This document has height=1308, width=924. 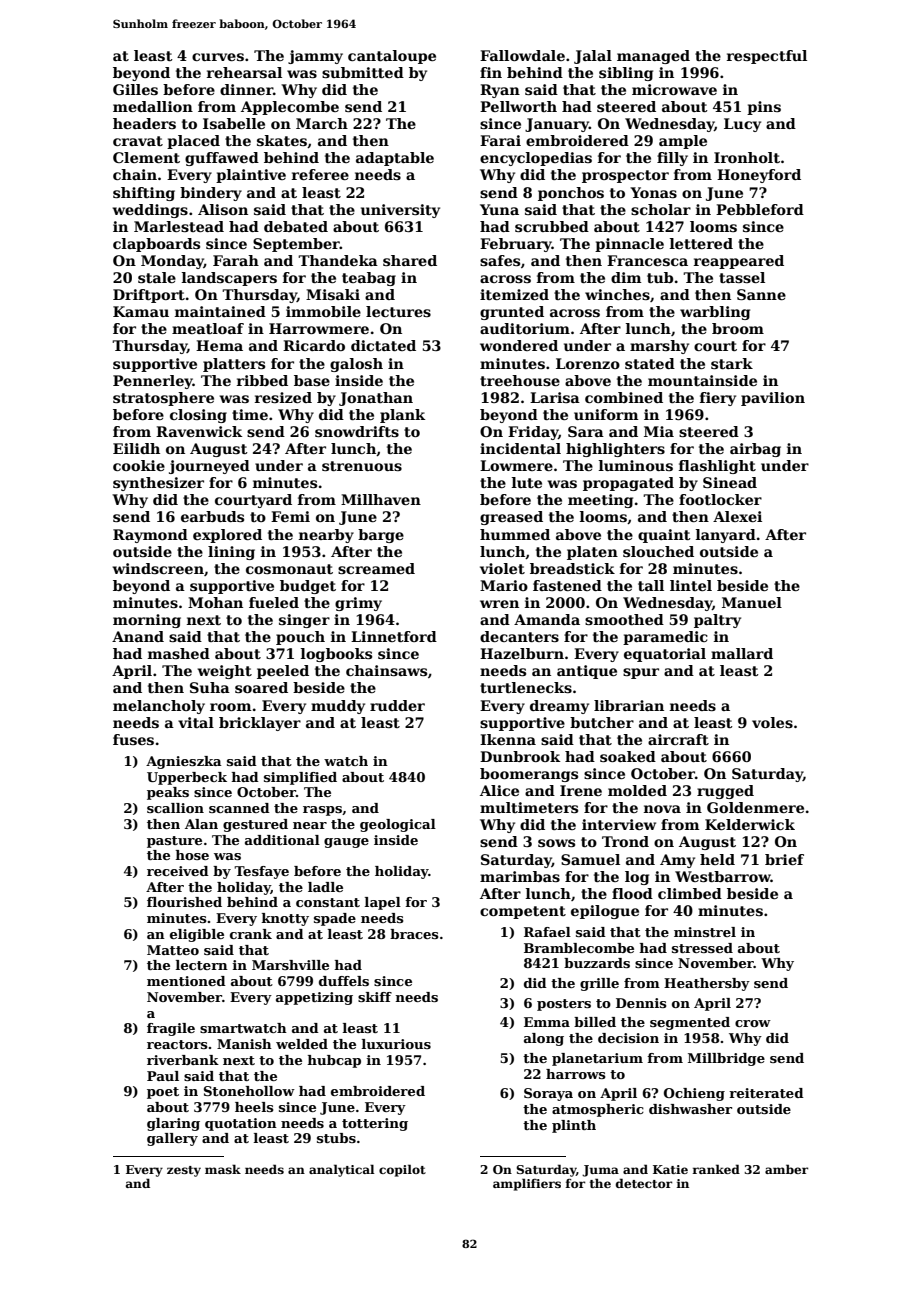 I want to click on Francesca, so click(x=647, y=260).
